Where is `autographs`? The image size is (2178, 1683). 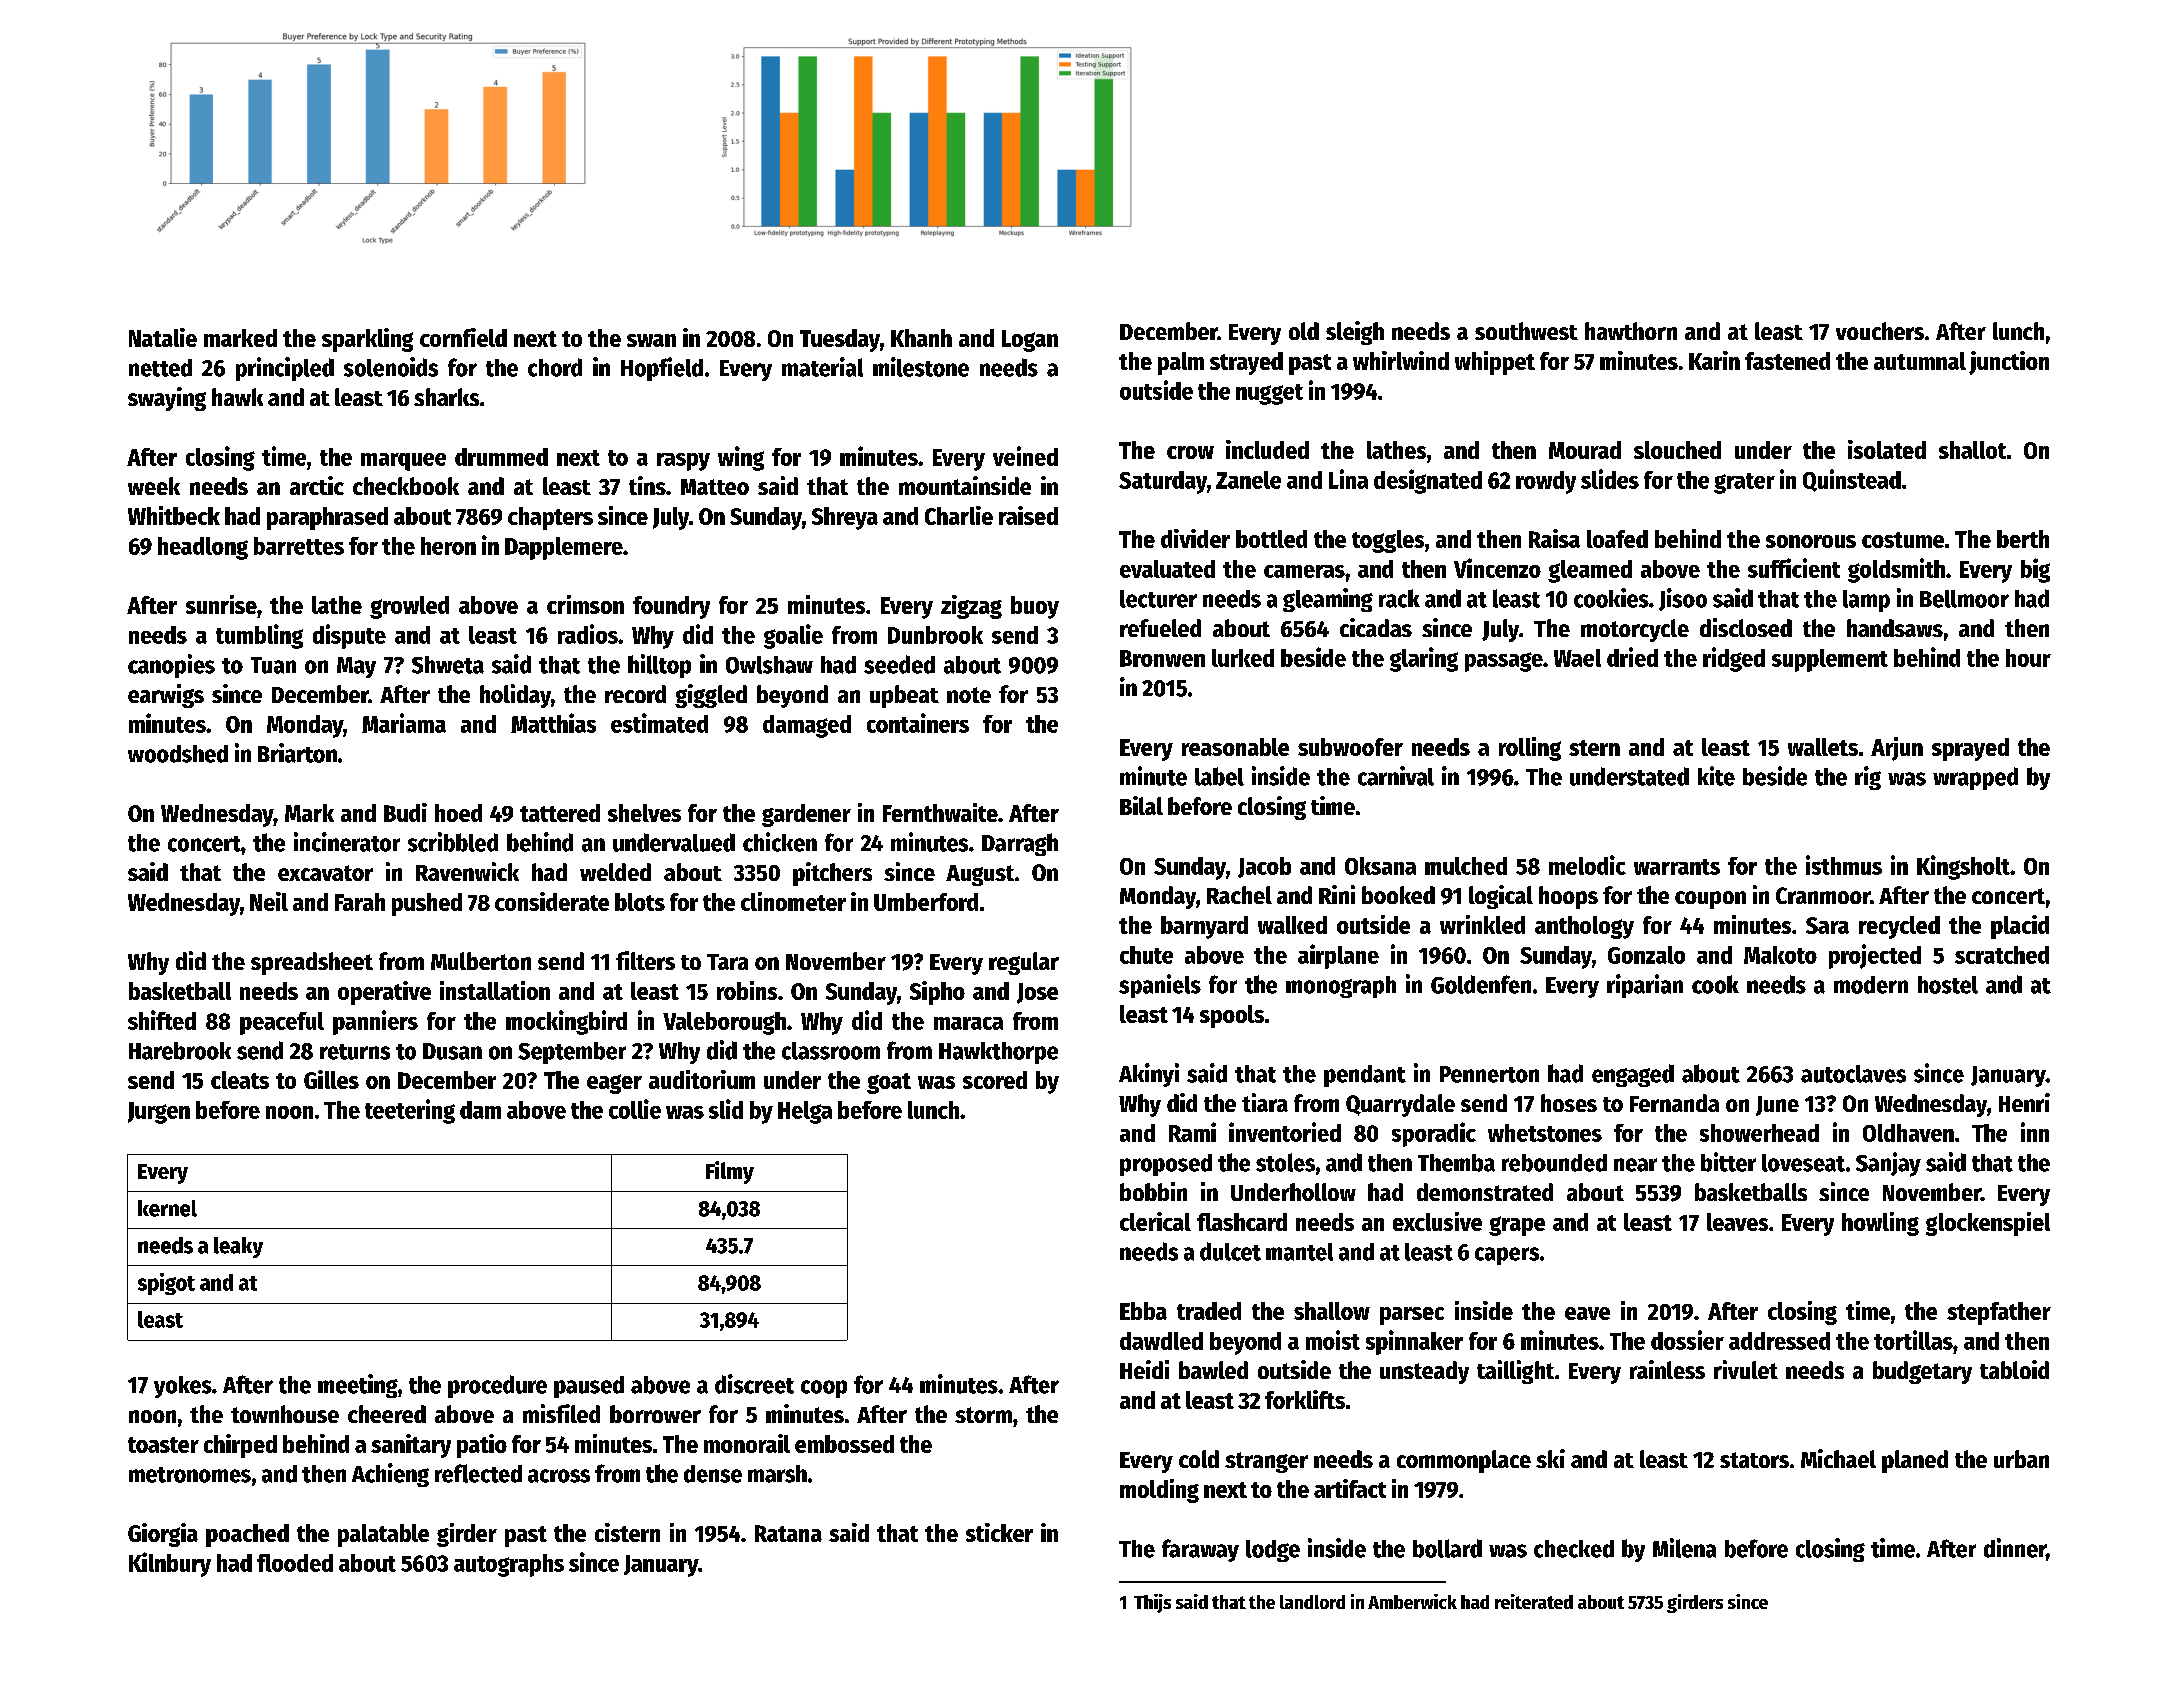 autographs is located at coordinates (509, 1565).
